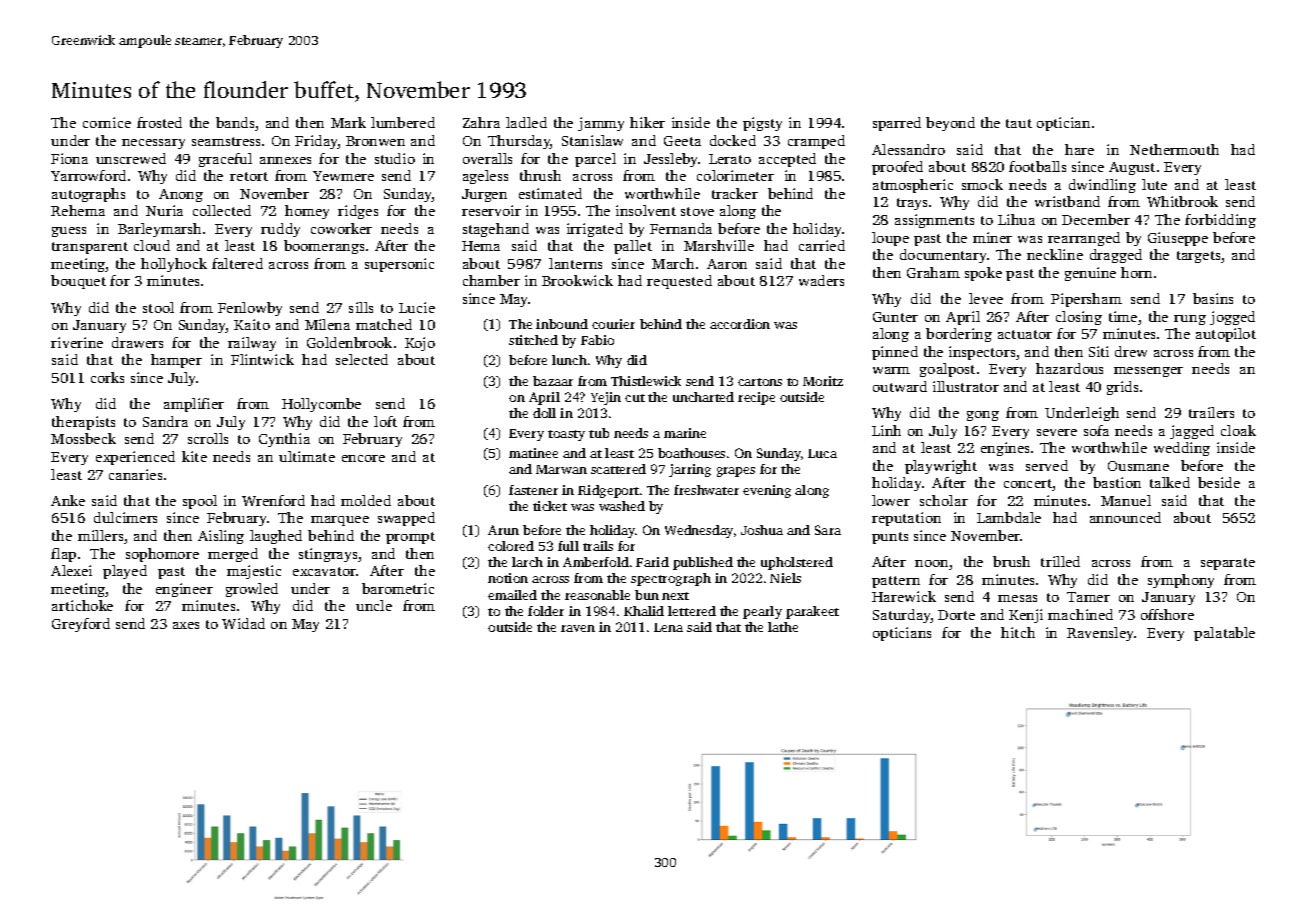  I want to click on Widad, so click(243, 623).
